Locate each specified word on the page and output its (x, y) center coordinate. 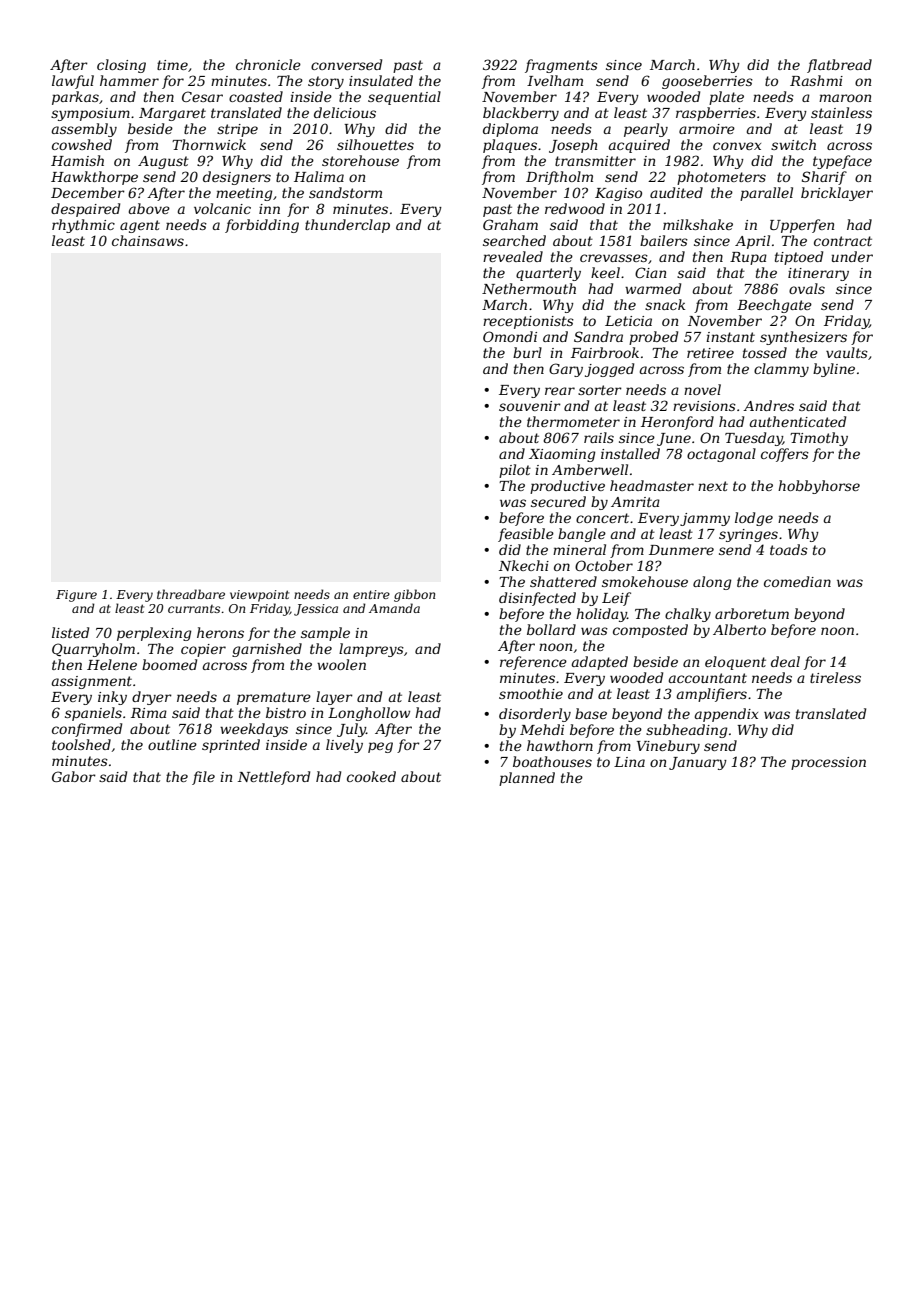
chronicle (268, 64)
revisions (704, 406)
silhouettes (375, 144)
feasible (526, 535)
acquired (639, 146)
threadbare (191, 594)
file (203, 778)
